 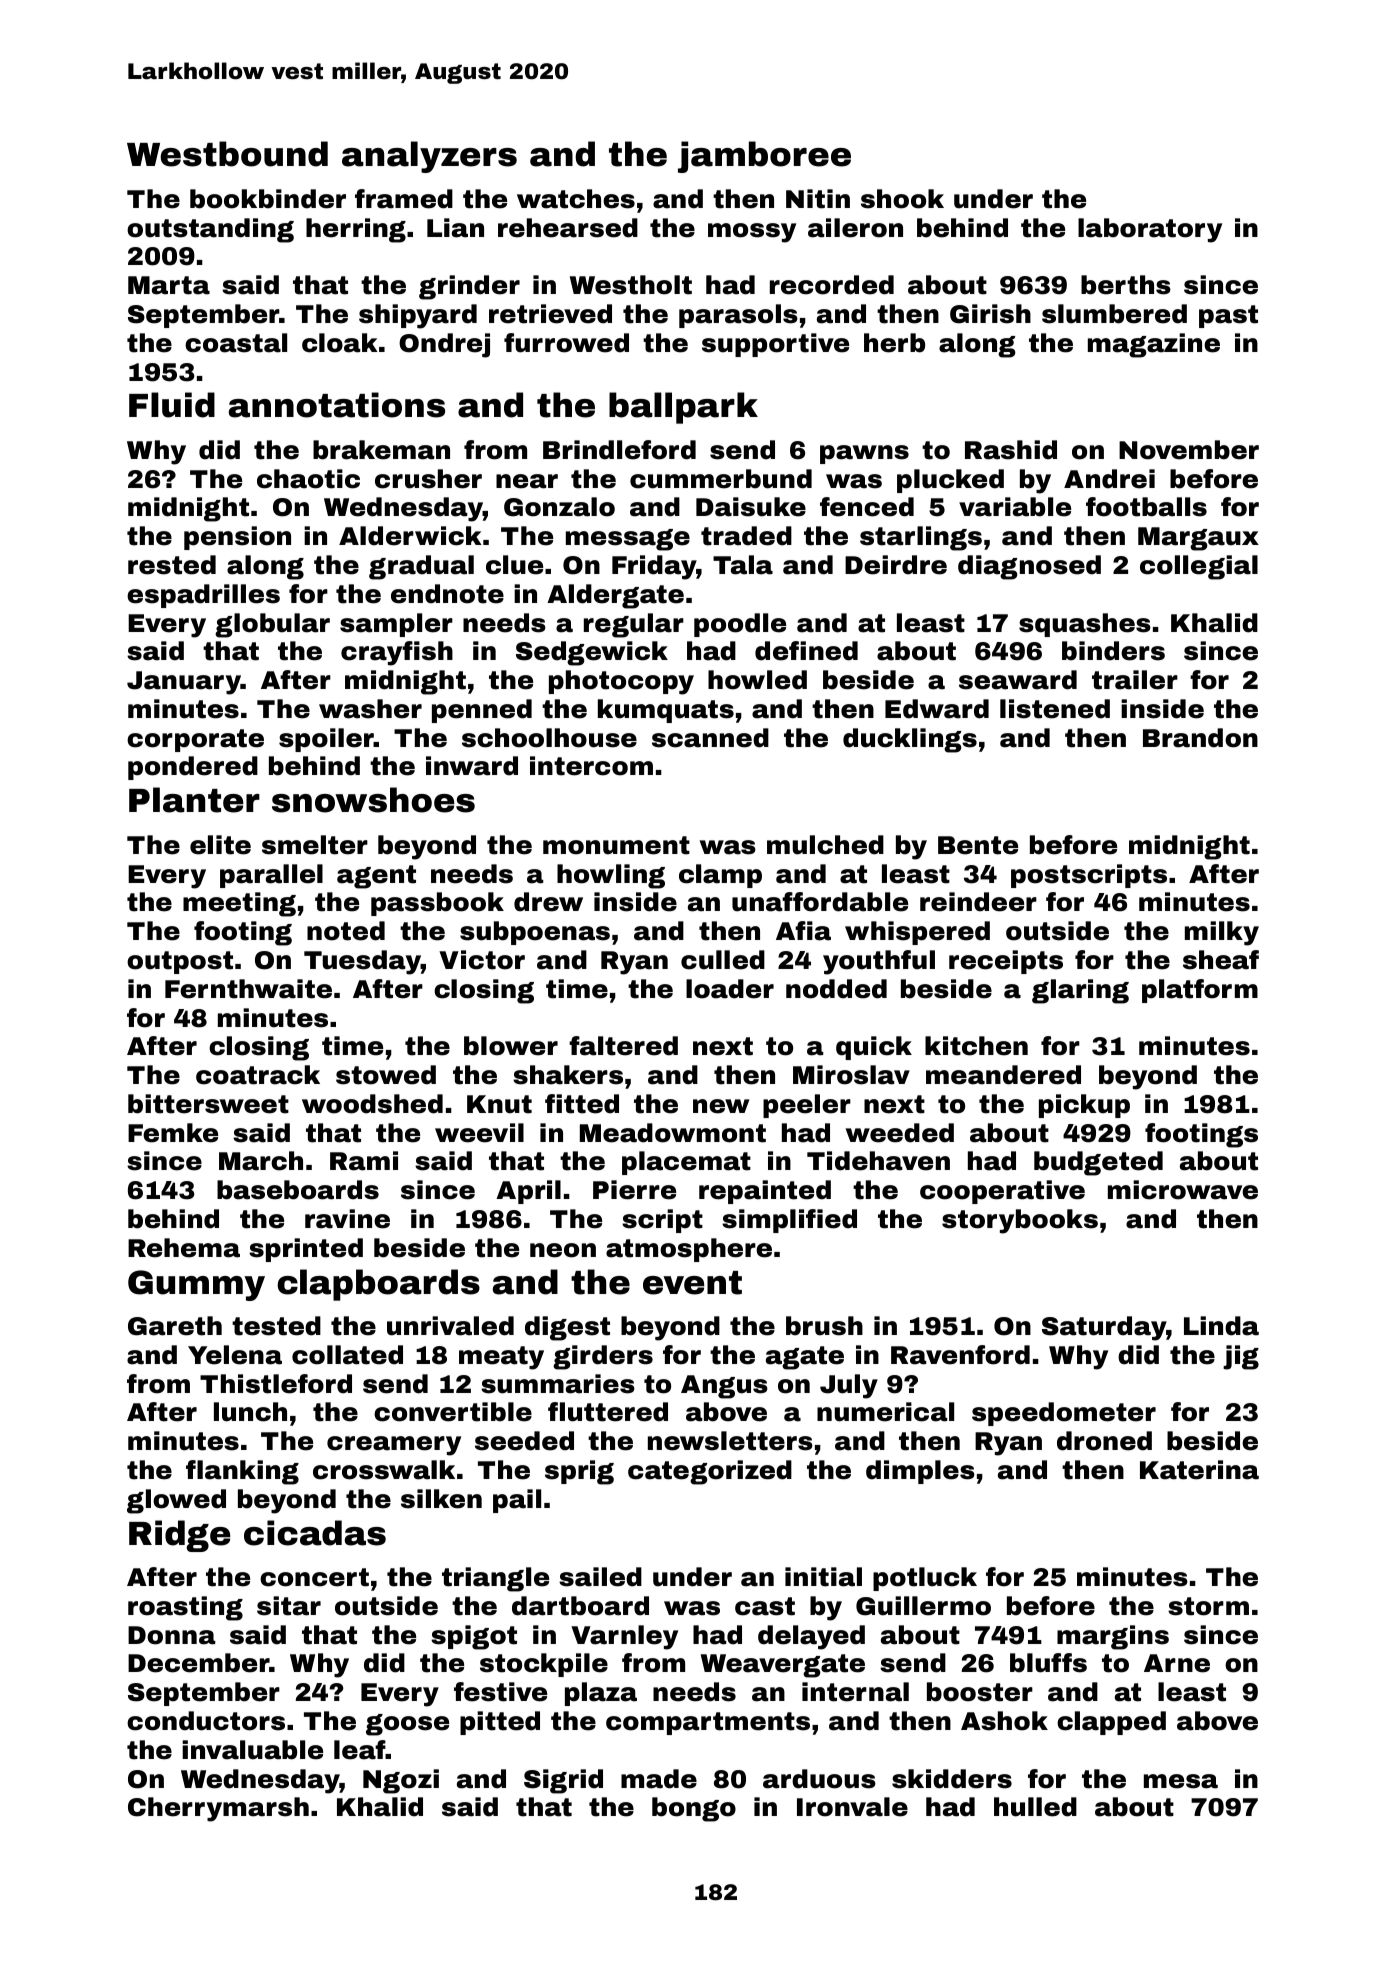 I want to click on Weavergate, so click(x=783, y=1666).
